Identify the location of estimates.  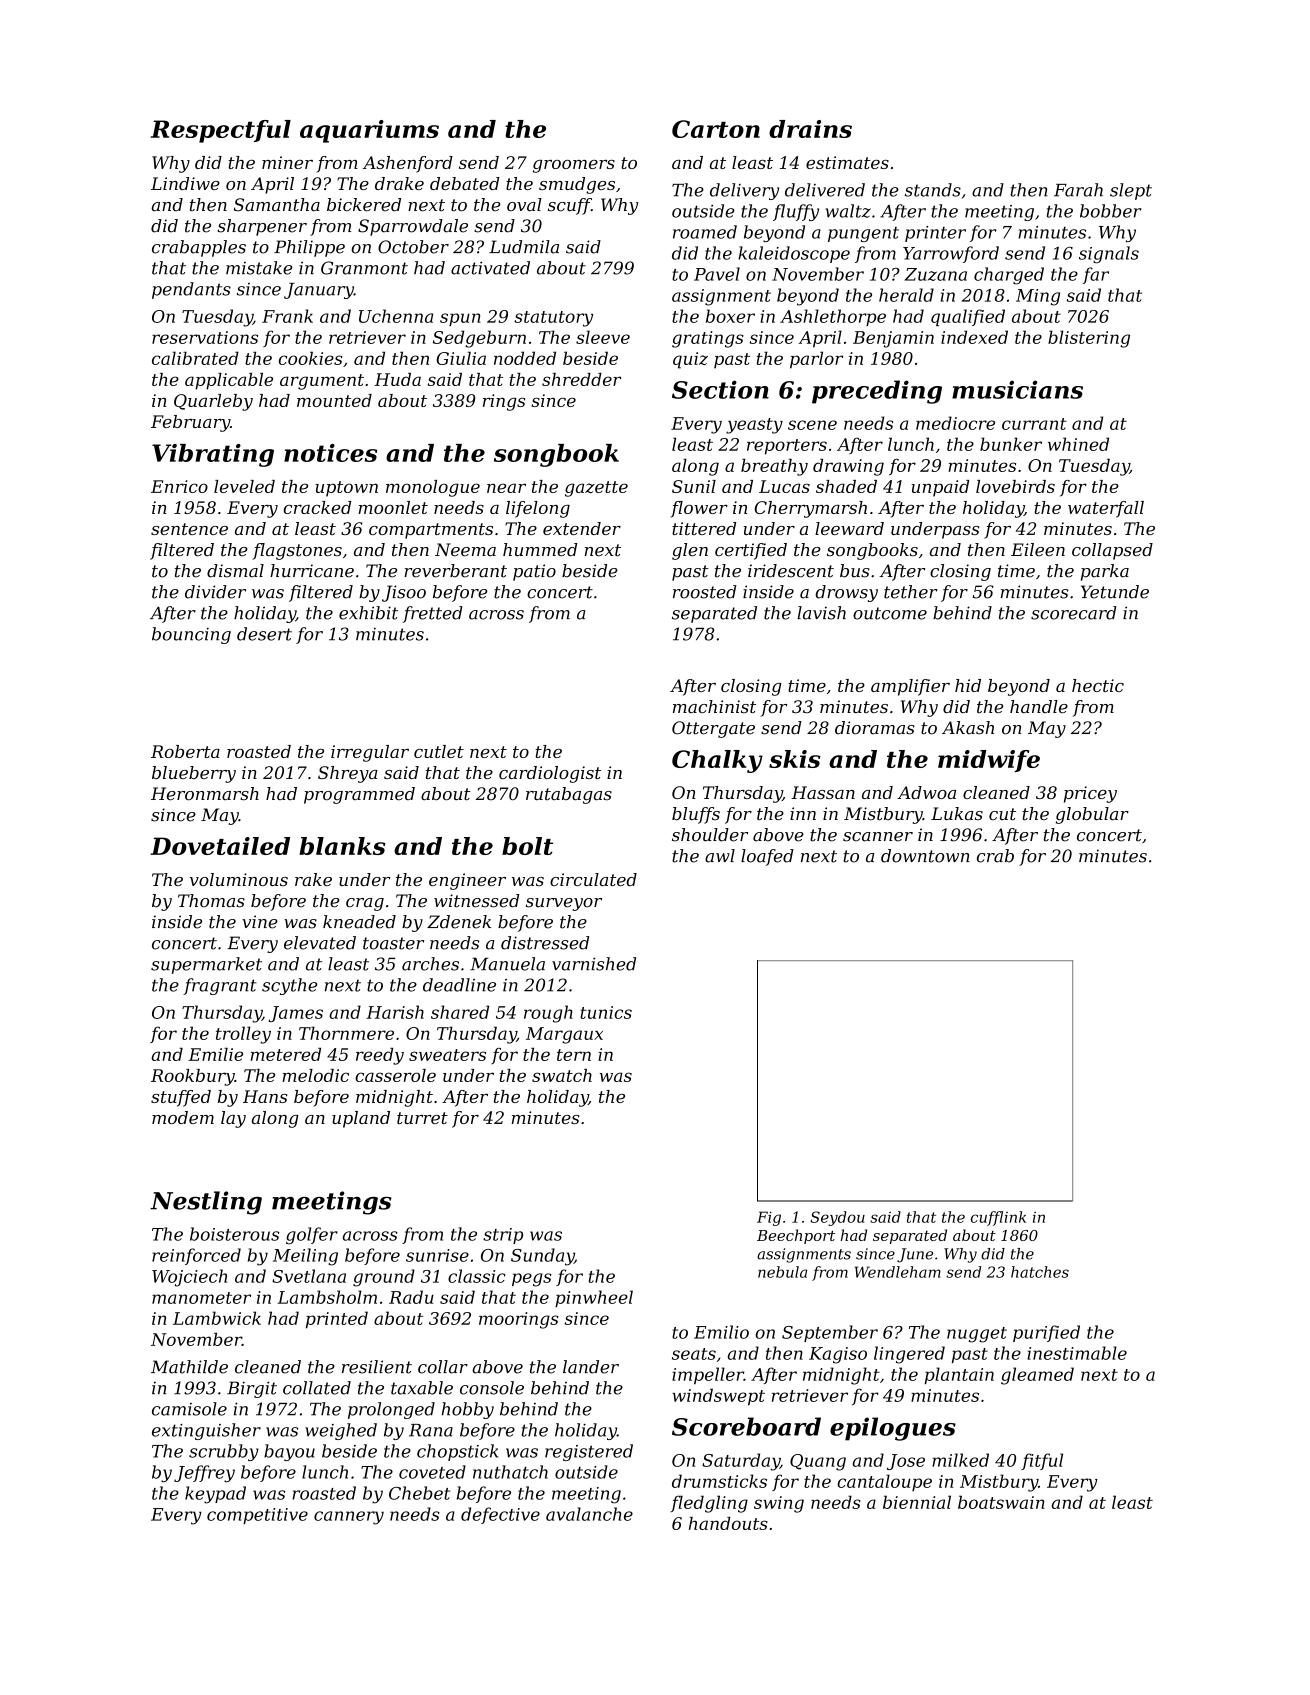
(847, 162).
